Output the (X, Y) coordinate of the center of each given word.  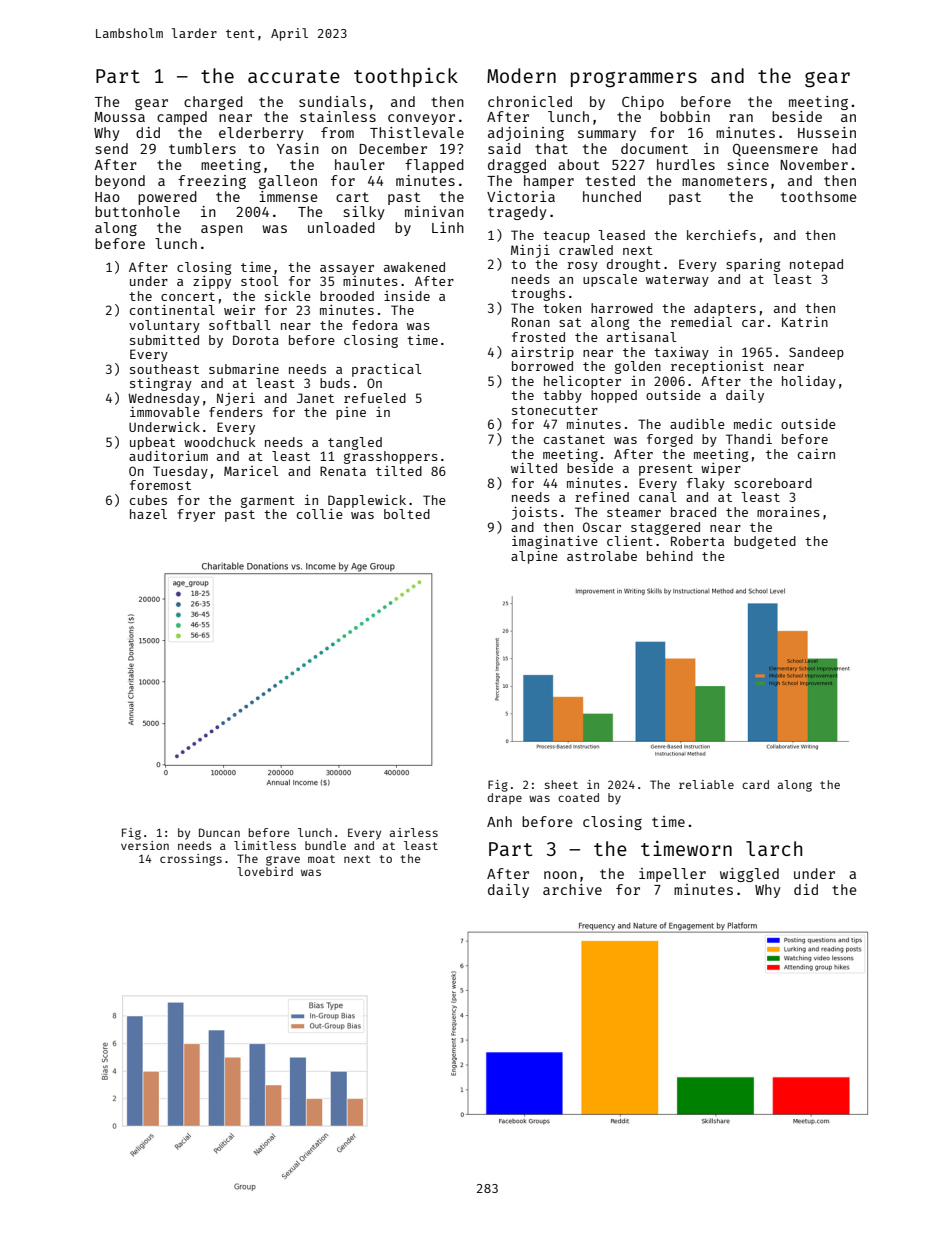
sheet (561, 784)
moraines (788, 511)
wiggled (749, 875)
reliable (706, 784)
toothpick (406, 77)
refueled (375, 398)
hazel (148, 514)
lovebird (265, 871)
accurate (294, 76)
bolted (407, 514)
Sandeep (816, 353)
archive (572, 889)
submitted (164, 340)
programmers (634, 80)
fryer (196, 515)
